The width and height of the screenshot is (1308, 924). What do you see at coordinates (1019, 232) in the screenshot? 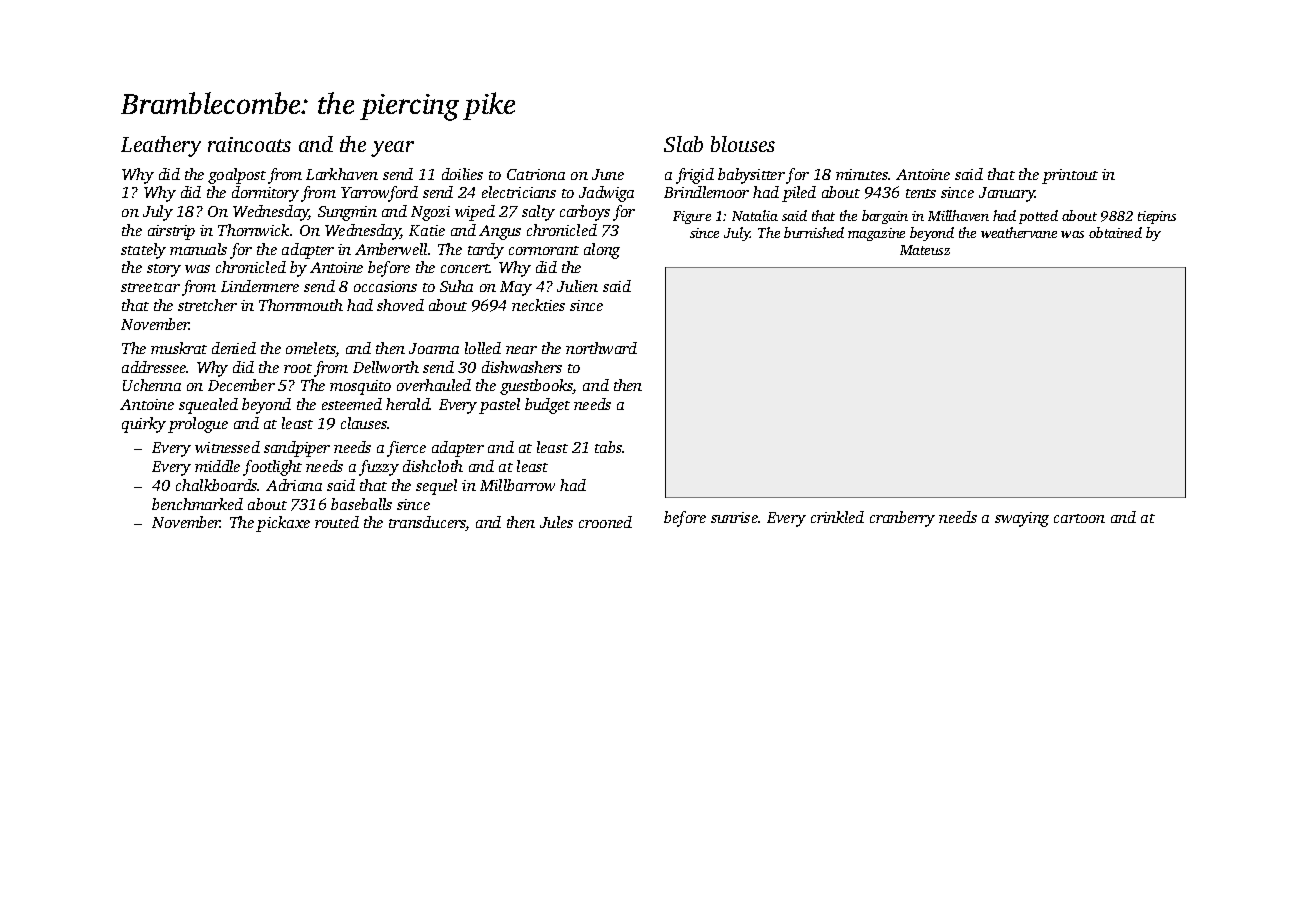
I see `weathervane` at bounding box center [1019, 232].
